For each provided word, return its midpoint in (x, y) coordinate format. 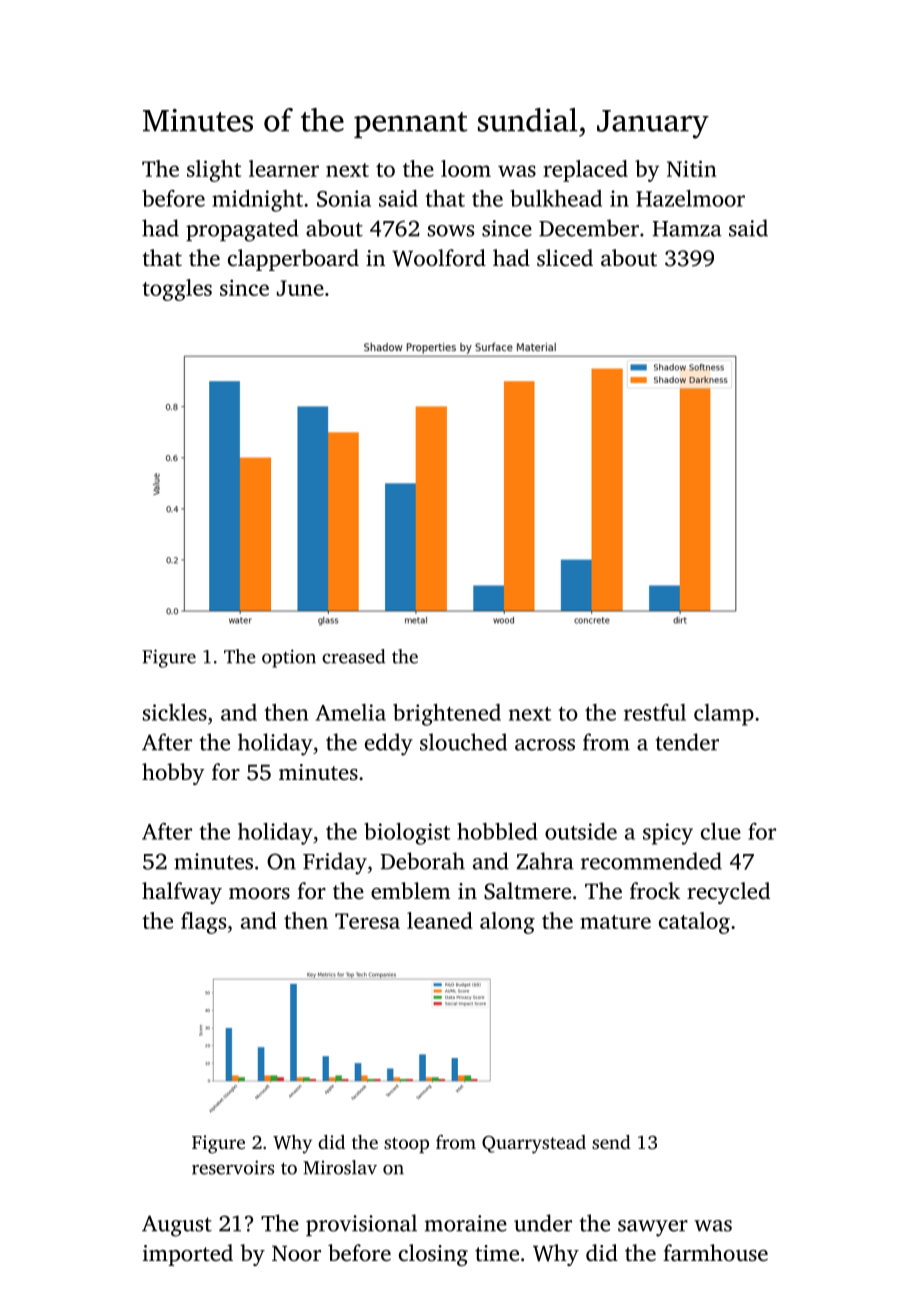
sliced (565, 258)
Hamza (687, 229)
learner (284, 168)
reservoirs (233, 1167)
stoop (406, 1145)
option (289, 658)
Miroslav (340, 1167)
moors (259, 893)
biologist (407, 834)
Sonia (344, 198)
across (545, 745)
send (611, 1142)
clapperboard (293, 260)
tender (687, 742)
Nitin (692, 168)
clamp (724, 715)
